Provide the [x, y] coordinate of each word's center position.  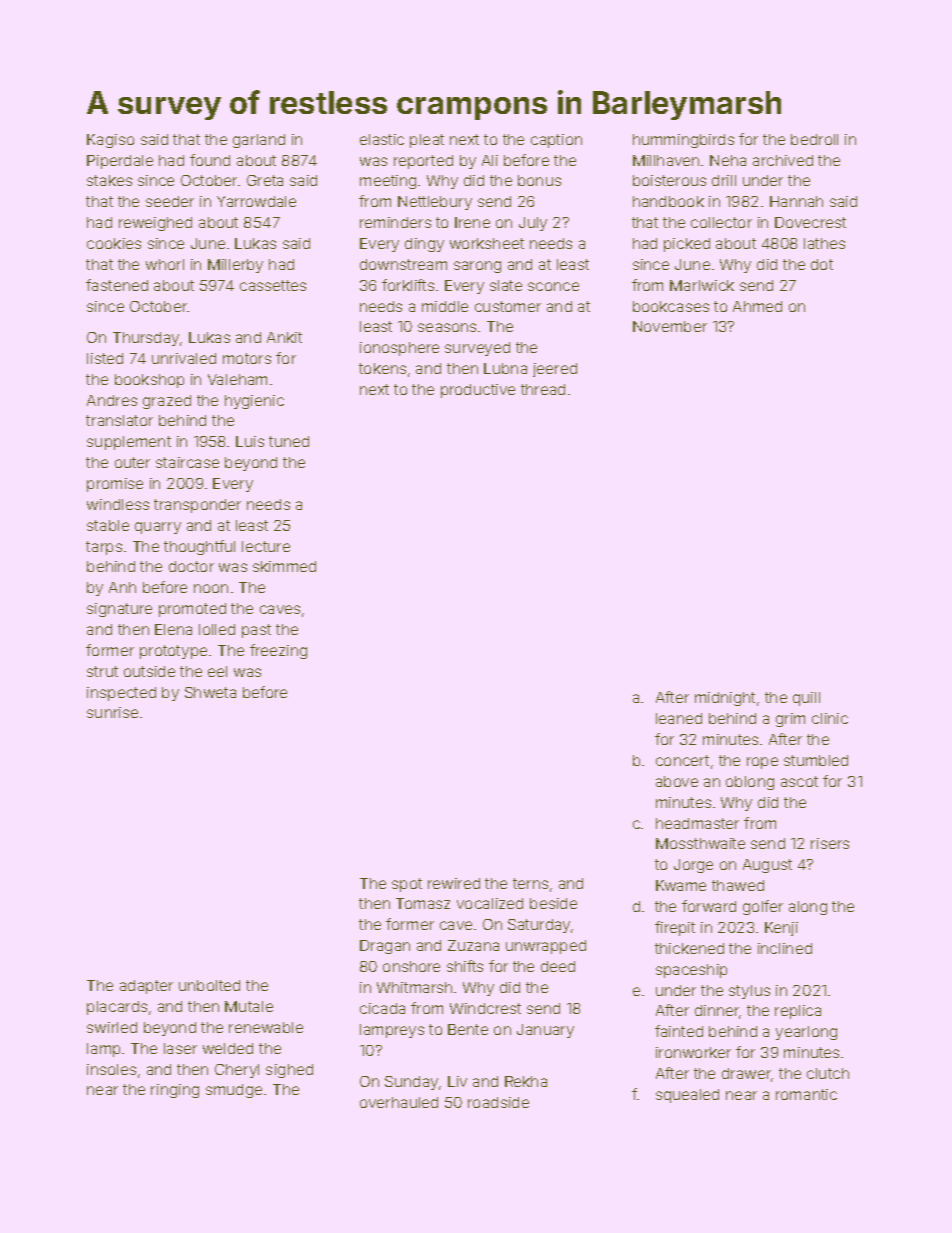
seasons [447, 327]
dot [822, 264]
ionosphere [399, 349]
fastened [117, 285]
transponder [197, 506]
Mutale [249, 1006]
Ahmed [757, 306]
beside [553, 903]
